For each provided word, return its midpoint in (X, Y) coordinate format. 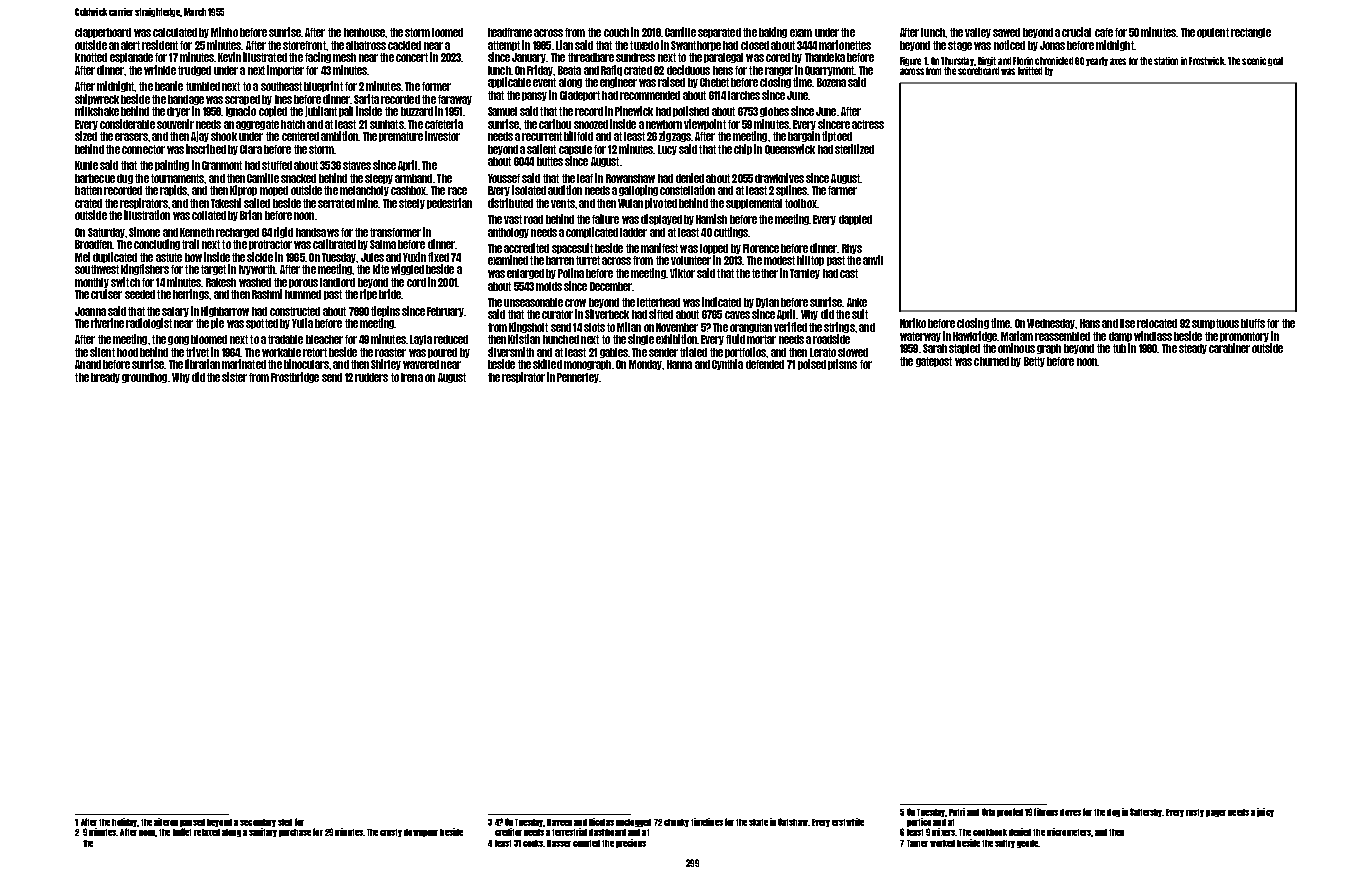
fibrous (1046, 812)
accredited (526, 248)
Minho (224, 32)
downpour (421, 833)
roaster (390, 352)
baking (773, 32)
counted (586, 843)
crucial (1076, 32)
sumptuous (1215, 324)
